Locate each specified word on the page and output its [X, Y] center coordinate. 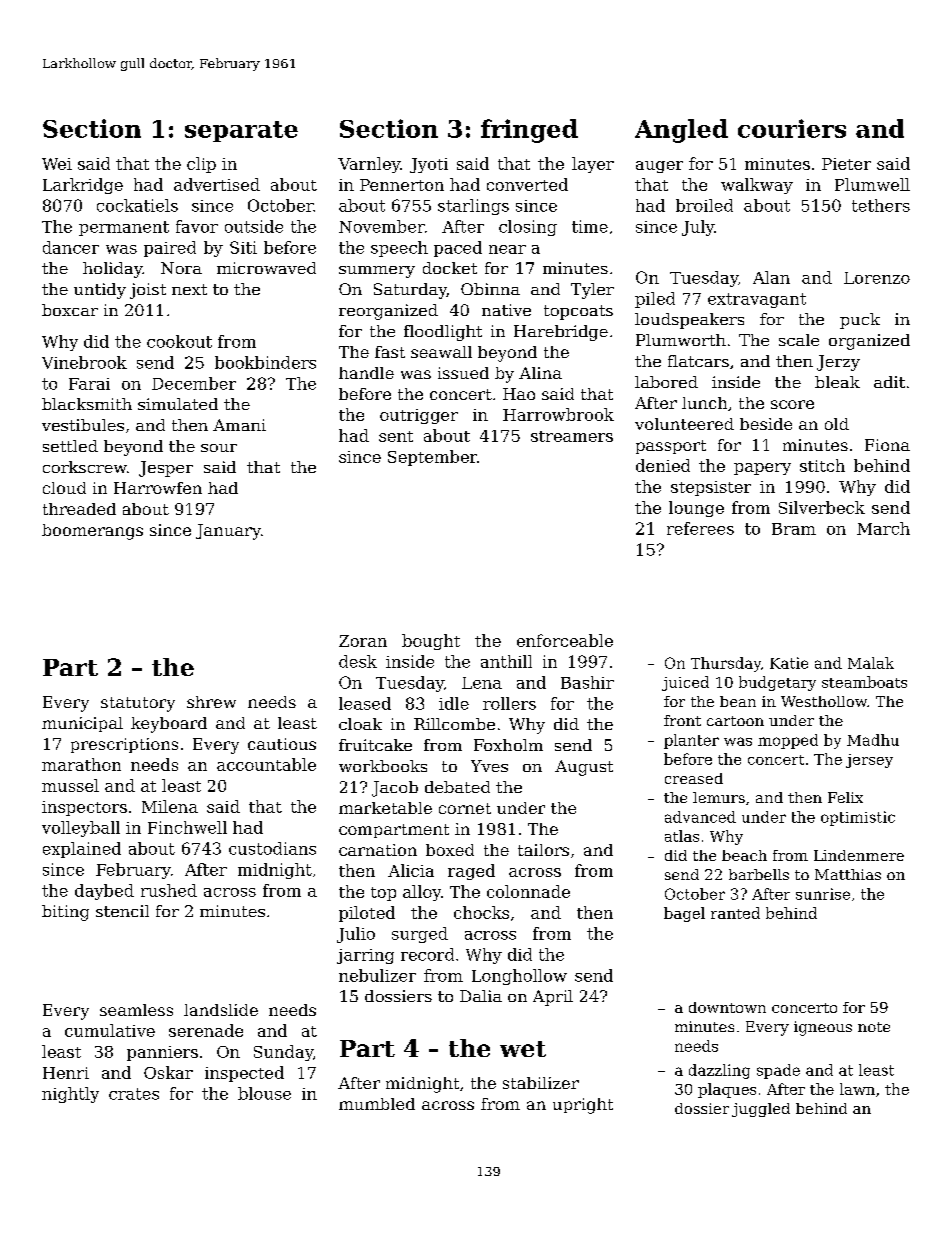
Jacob [395, 789]
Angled [681, 131]
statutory [138, 704]
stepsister [711, 488]
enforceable [565, 640]
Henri [66, 1073]
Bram [794, 529]
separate [241, 131]
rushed [169, 890]
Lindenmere [859, 855]
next [189, 289]
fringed [529, 131]
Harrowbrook [558, 414]
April [553, 998]
